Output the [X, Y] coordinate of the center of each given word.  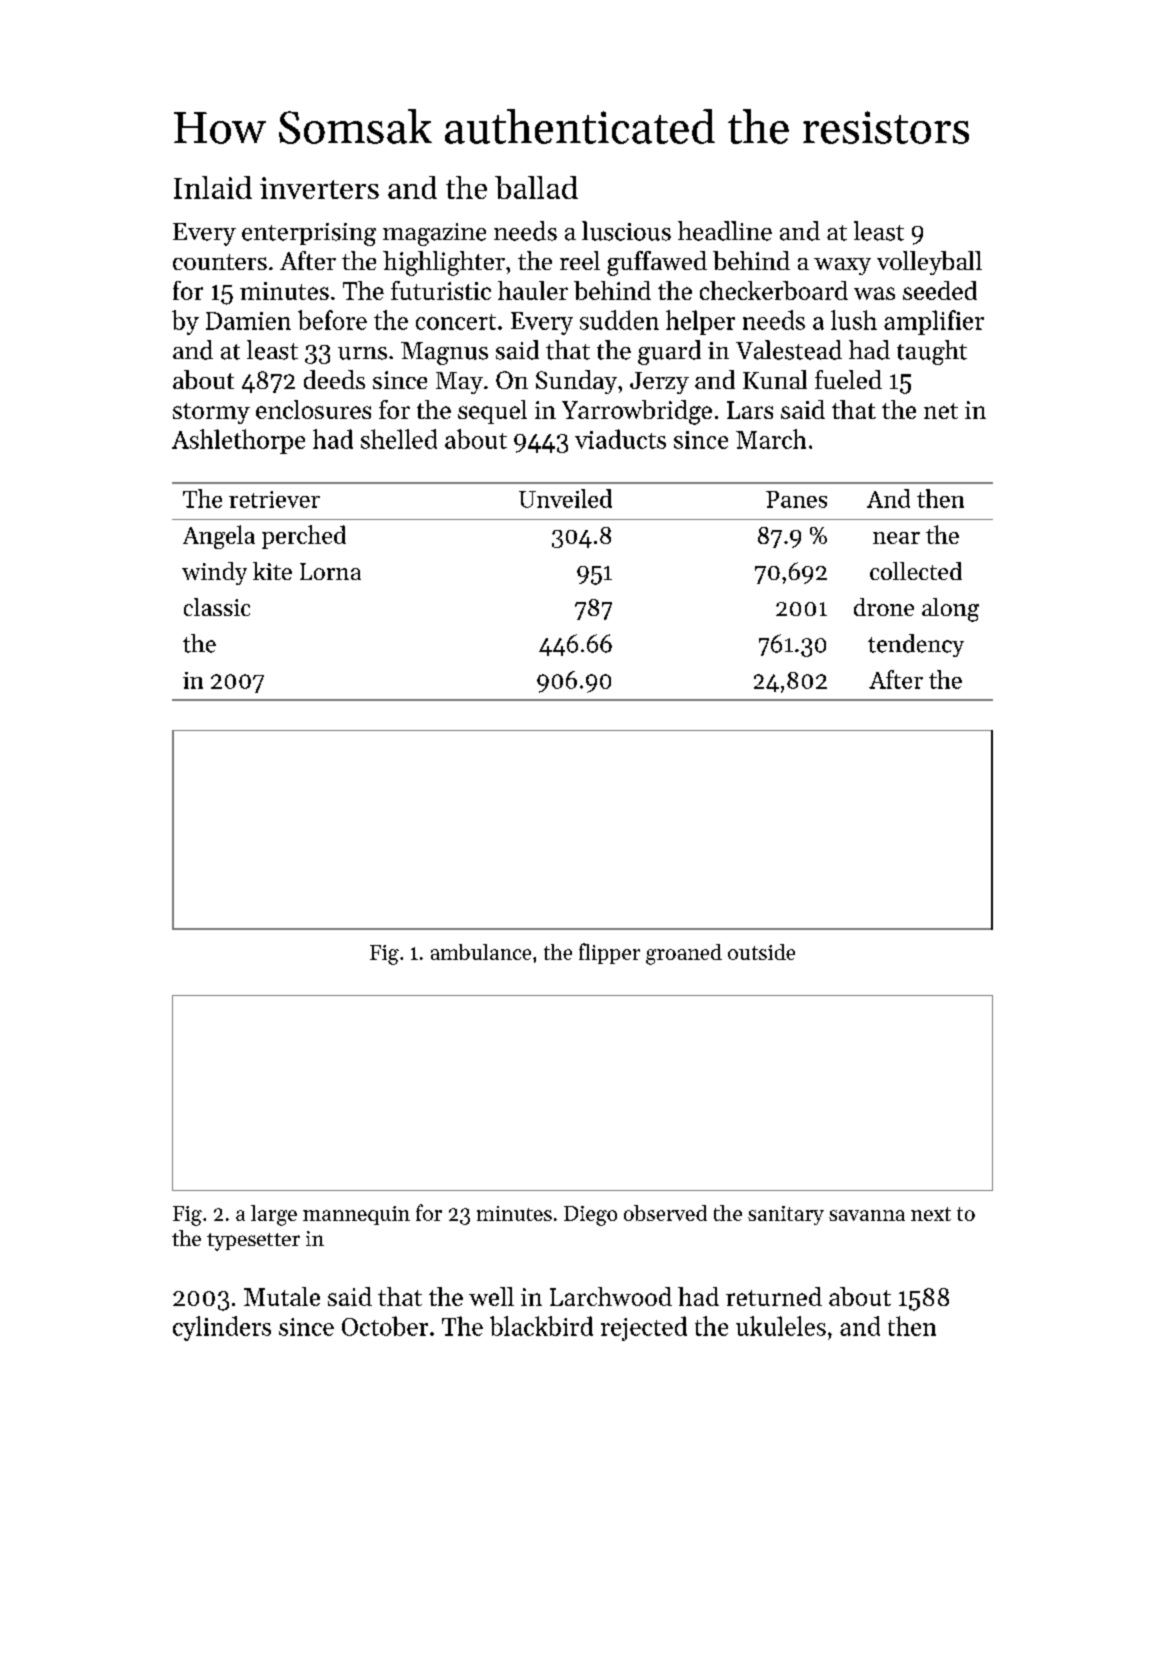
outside [761, 952]
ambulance [481, 952]
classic [217, 607]
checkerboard [774, 290]
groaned [684, 954]
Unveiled [565, 498]
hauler [533, 290]
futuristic [441, 290]
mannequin [356, 1215]
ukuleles [781, 1326]
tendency [916, 645]
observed [665, 1213]
